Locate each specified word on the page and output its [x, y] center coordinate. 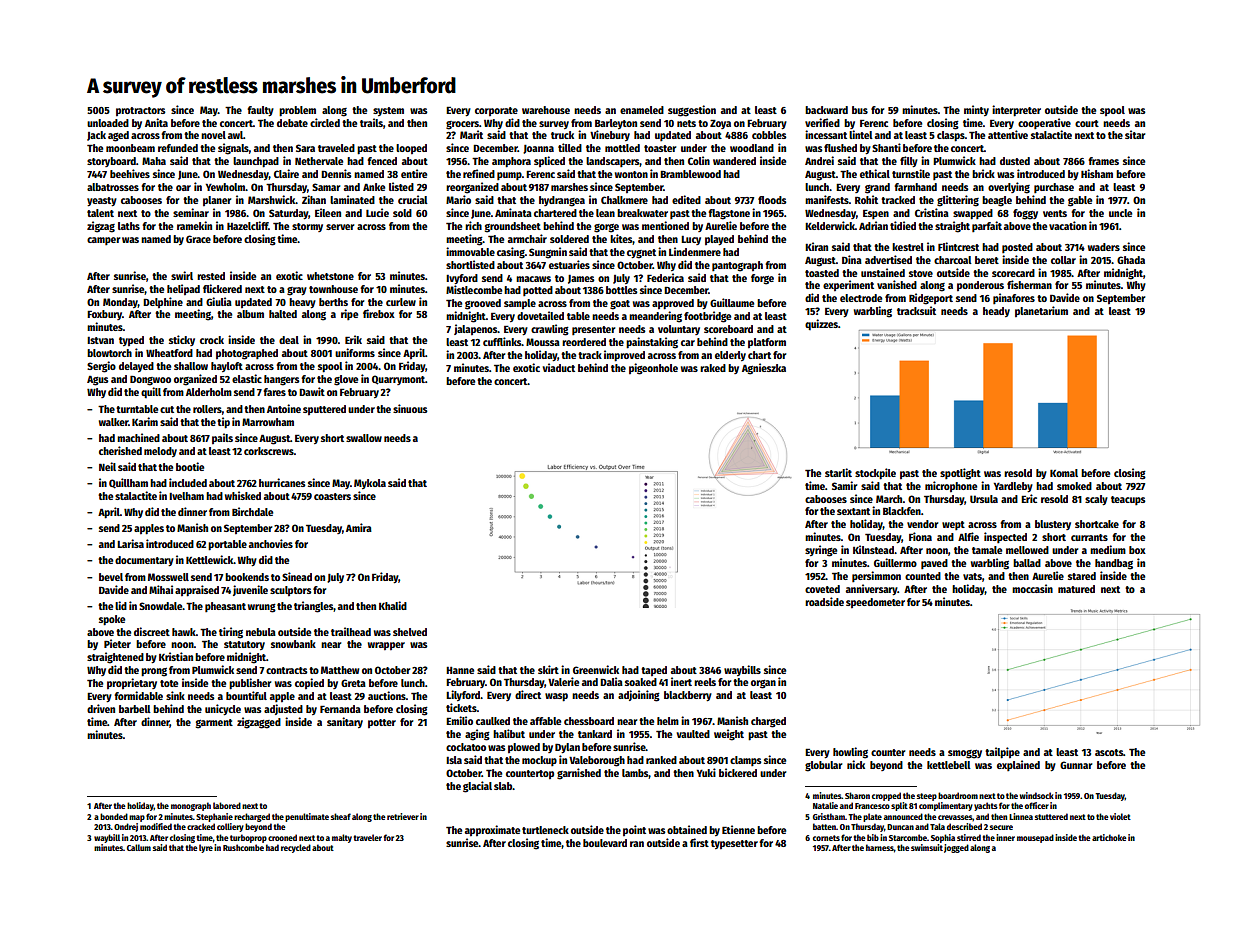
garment [214, 724]
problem [297, 111]
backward [826, 110]
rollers [207, 409]
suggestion [692, 111]
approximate [492, 830]
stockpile [875, 474]
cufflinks [502, 341]
